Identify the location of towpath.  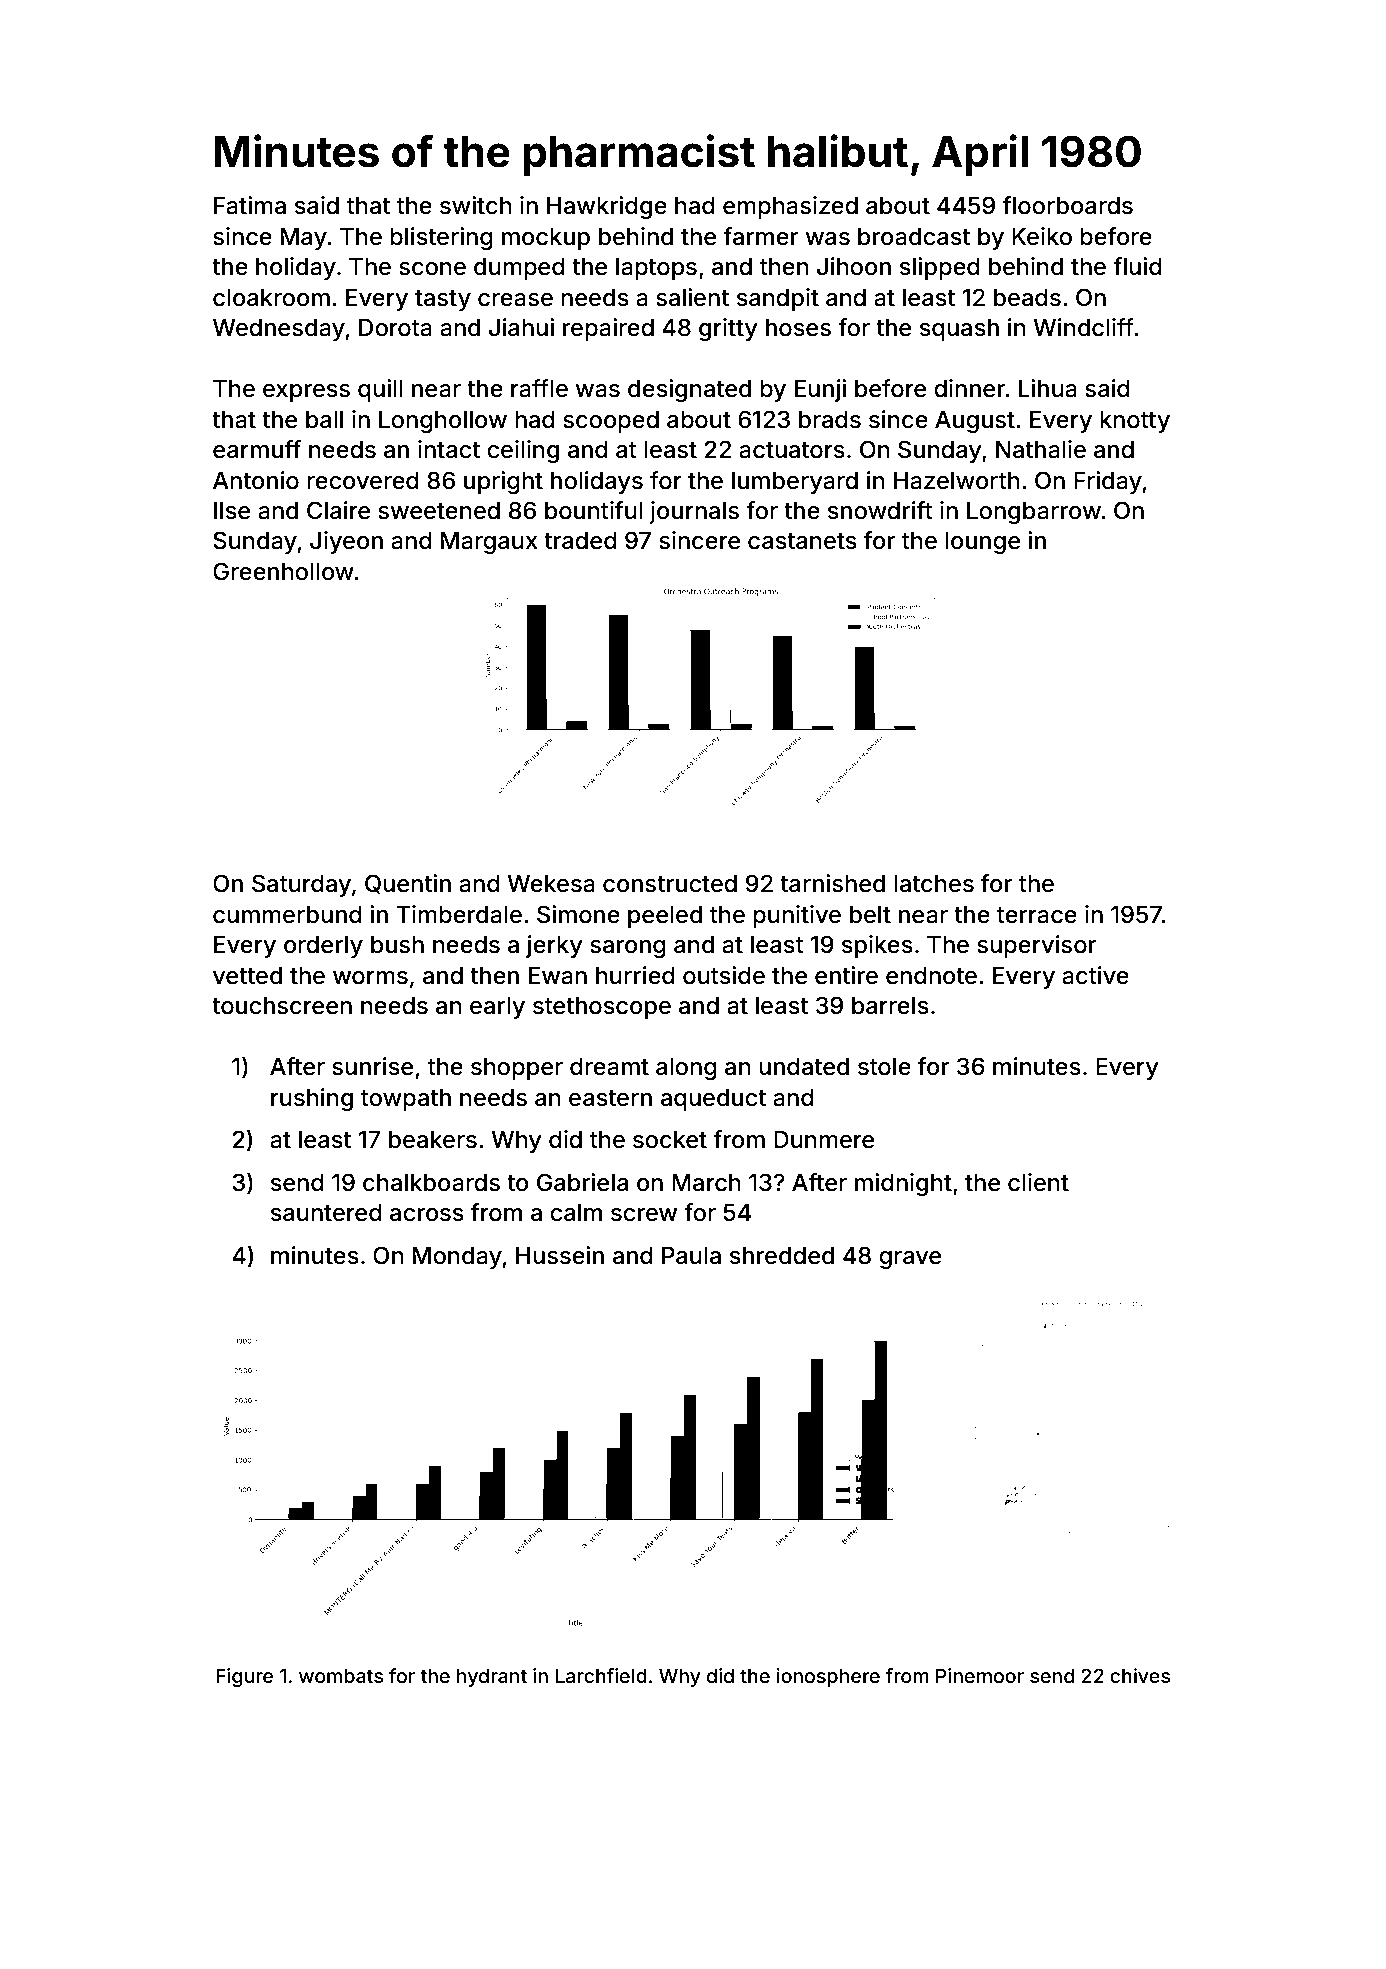
(406, 1100).
